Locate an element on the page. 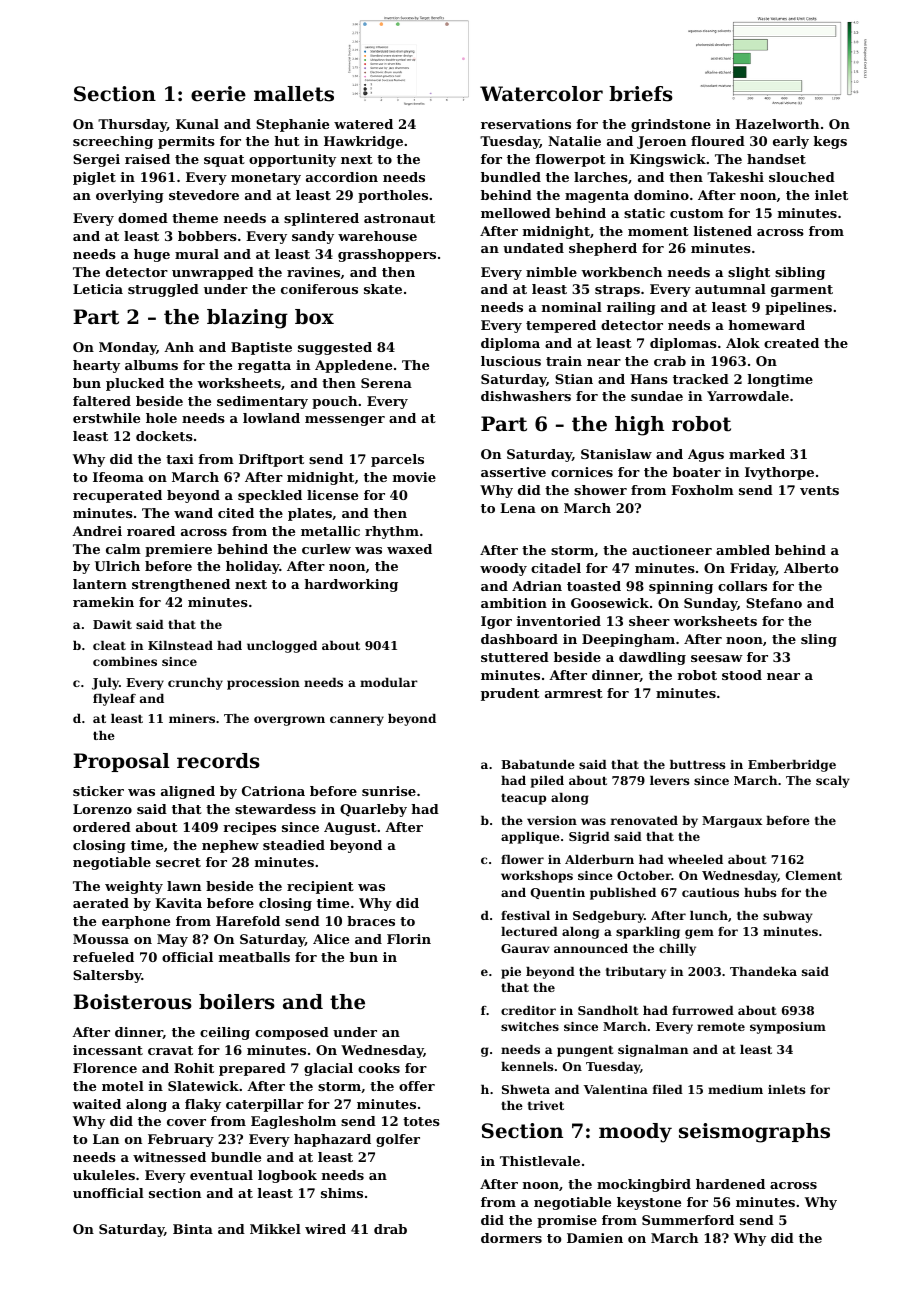 This document has height=1308, width=924. slouched is located at coordinates (802, 177).
